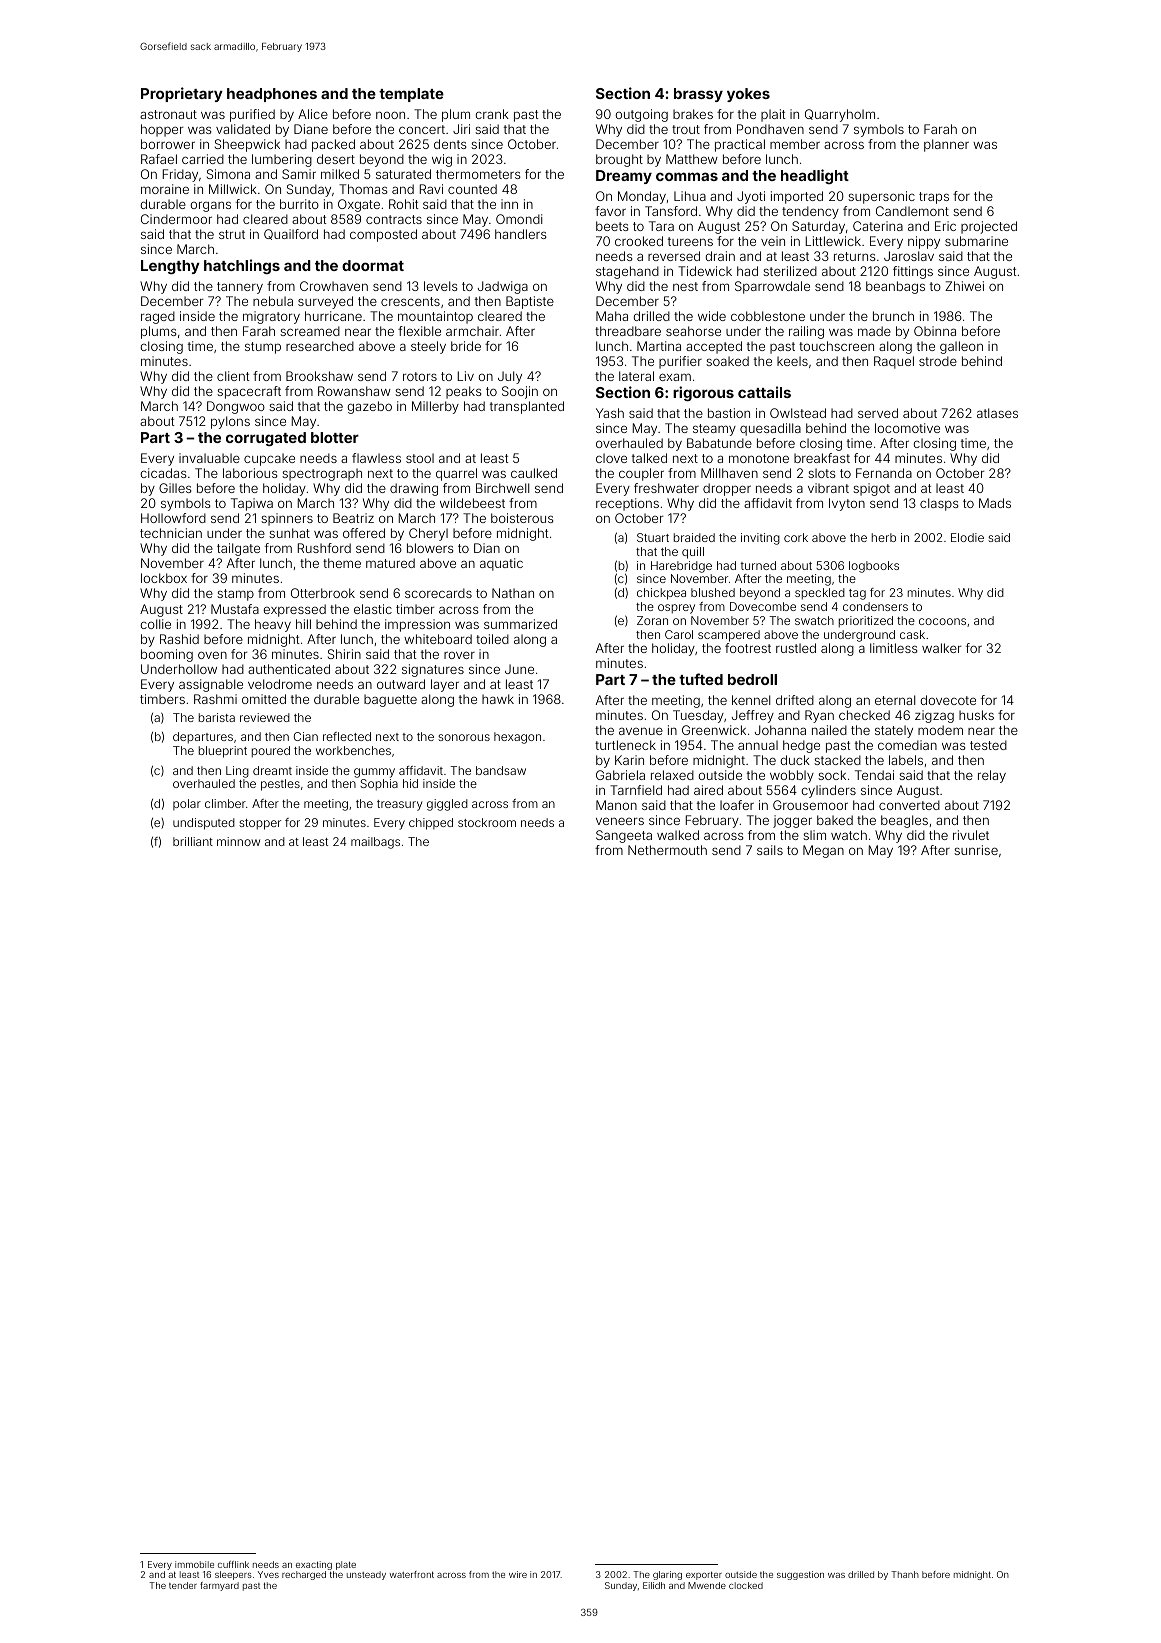 This screenshot has width=1161, height=1643. I want to click on Megan, so click(823, 851).
